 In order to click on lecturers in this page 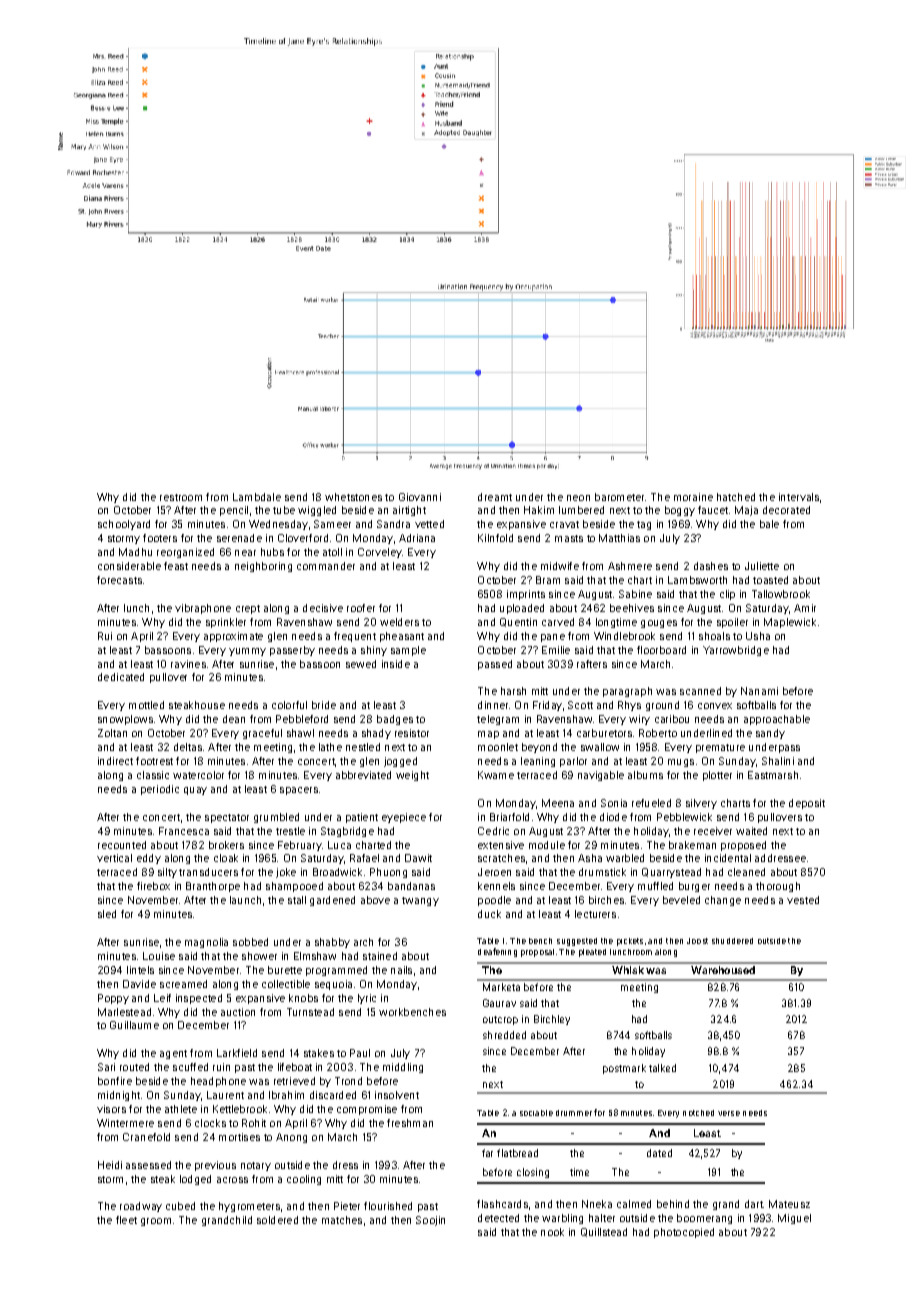, I will do `click(595, 914)`.
